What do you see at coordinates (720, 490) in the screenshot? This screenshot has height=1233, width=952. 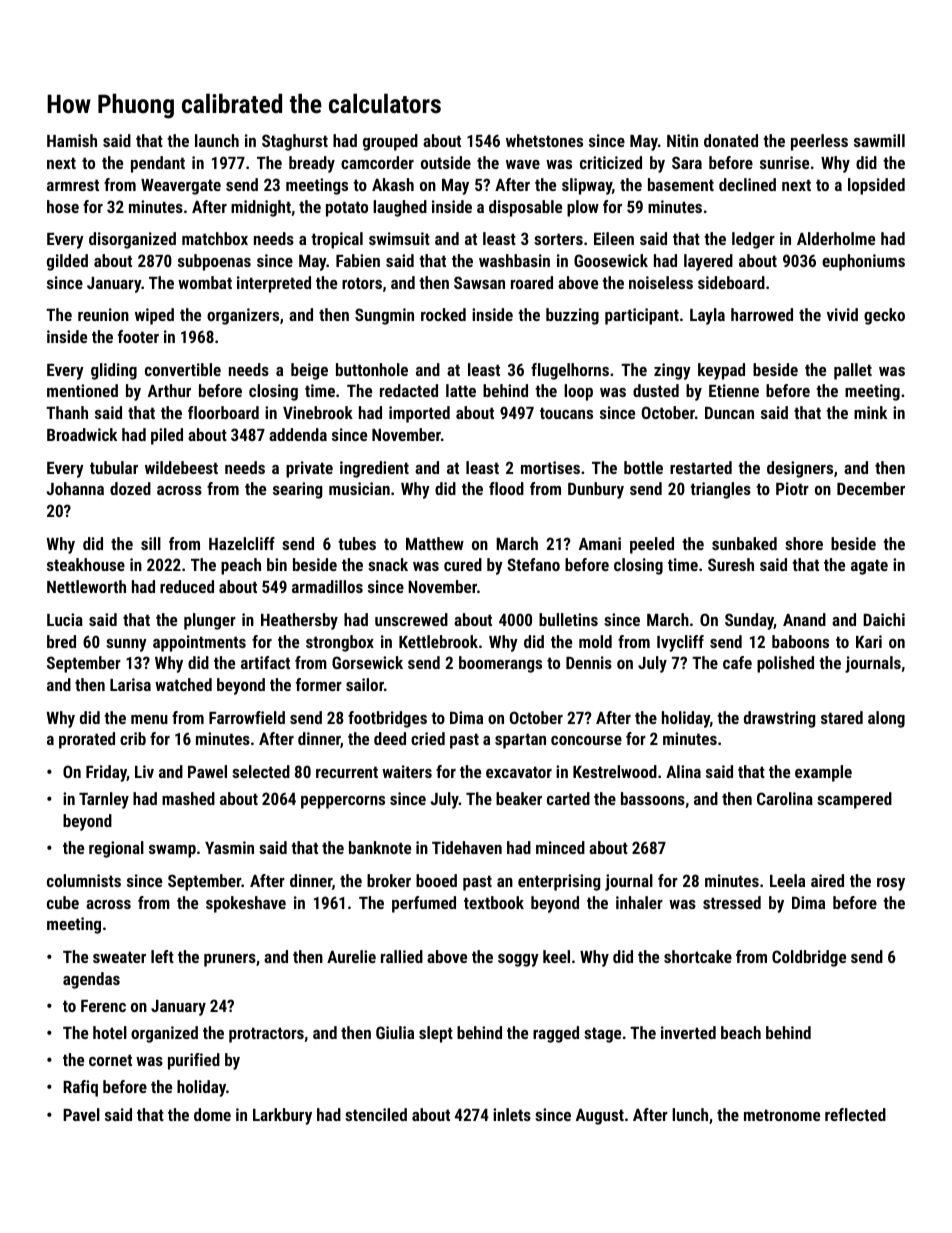 I see `triangles` at bounding box center [720, 490].
